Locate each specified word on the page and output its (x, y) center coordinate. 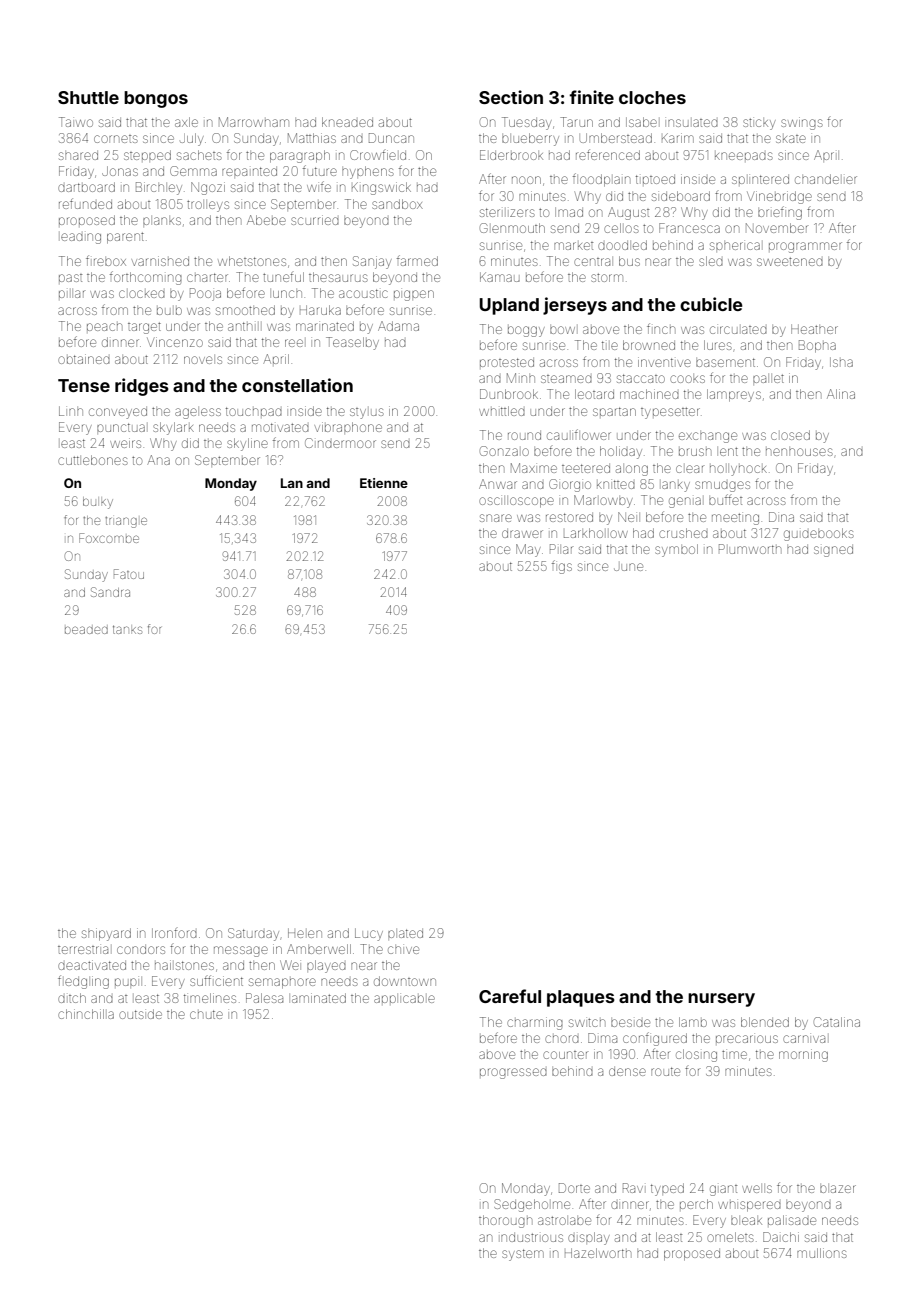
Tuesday (526, 123)
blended (765, 1022)
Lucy (369, 934)
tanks (127, 629)
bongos (156, 99)
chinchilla (86, 1014)
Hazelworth (598, 1253)
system (523, 1255)
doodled (622, 245)
